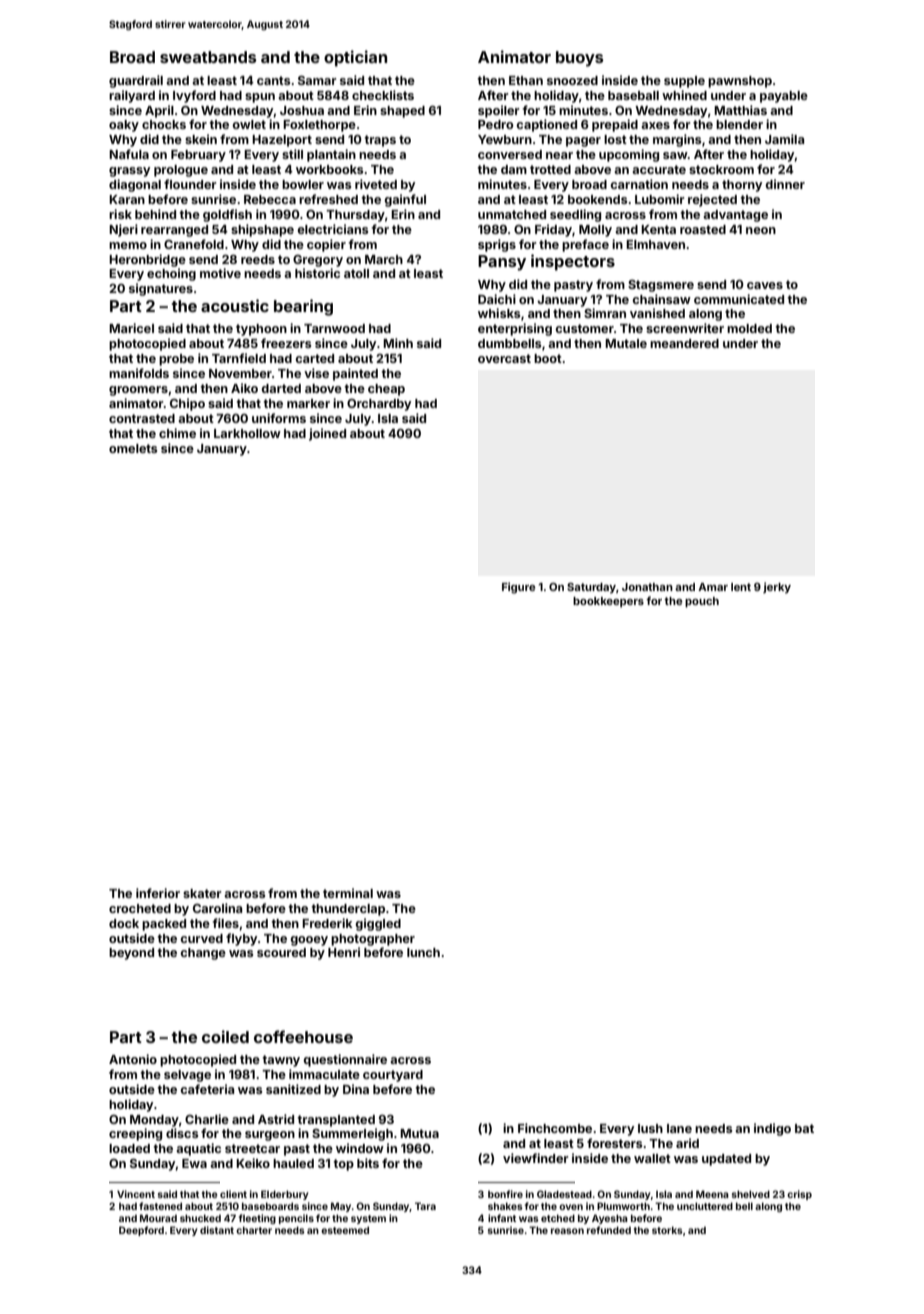  Describe the element at coordinates (579, 59) in the page. I see `buoys` at that location.
